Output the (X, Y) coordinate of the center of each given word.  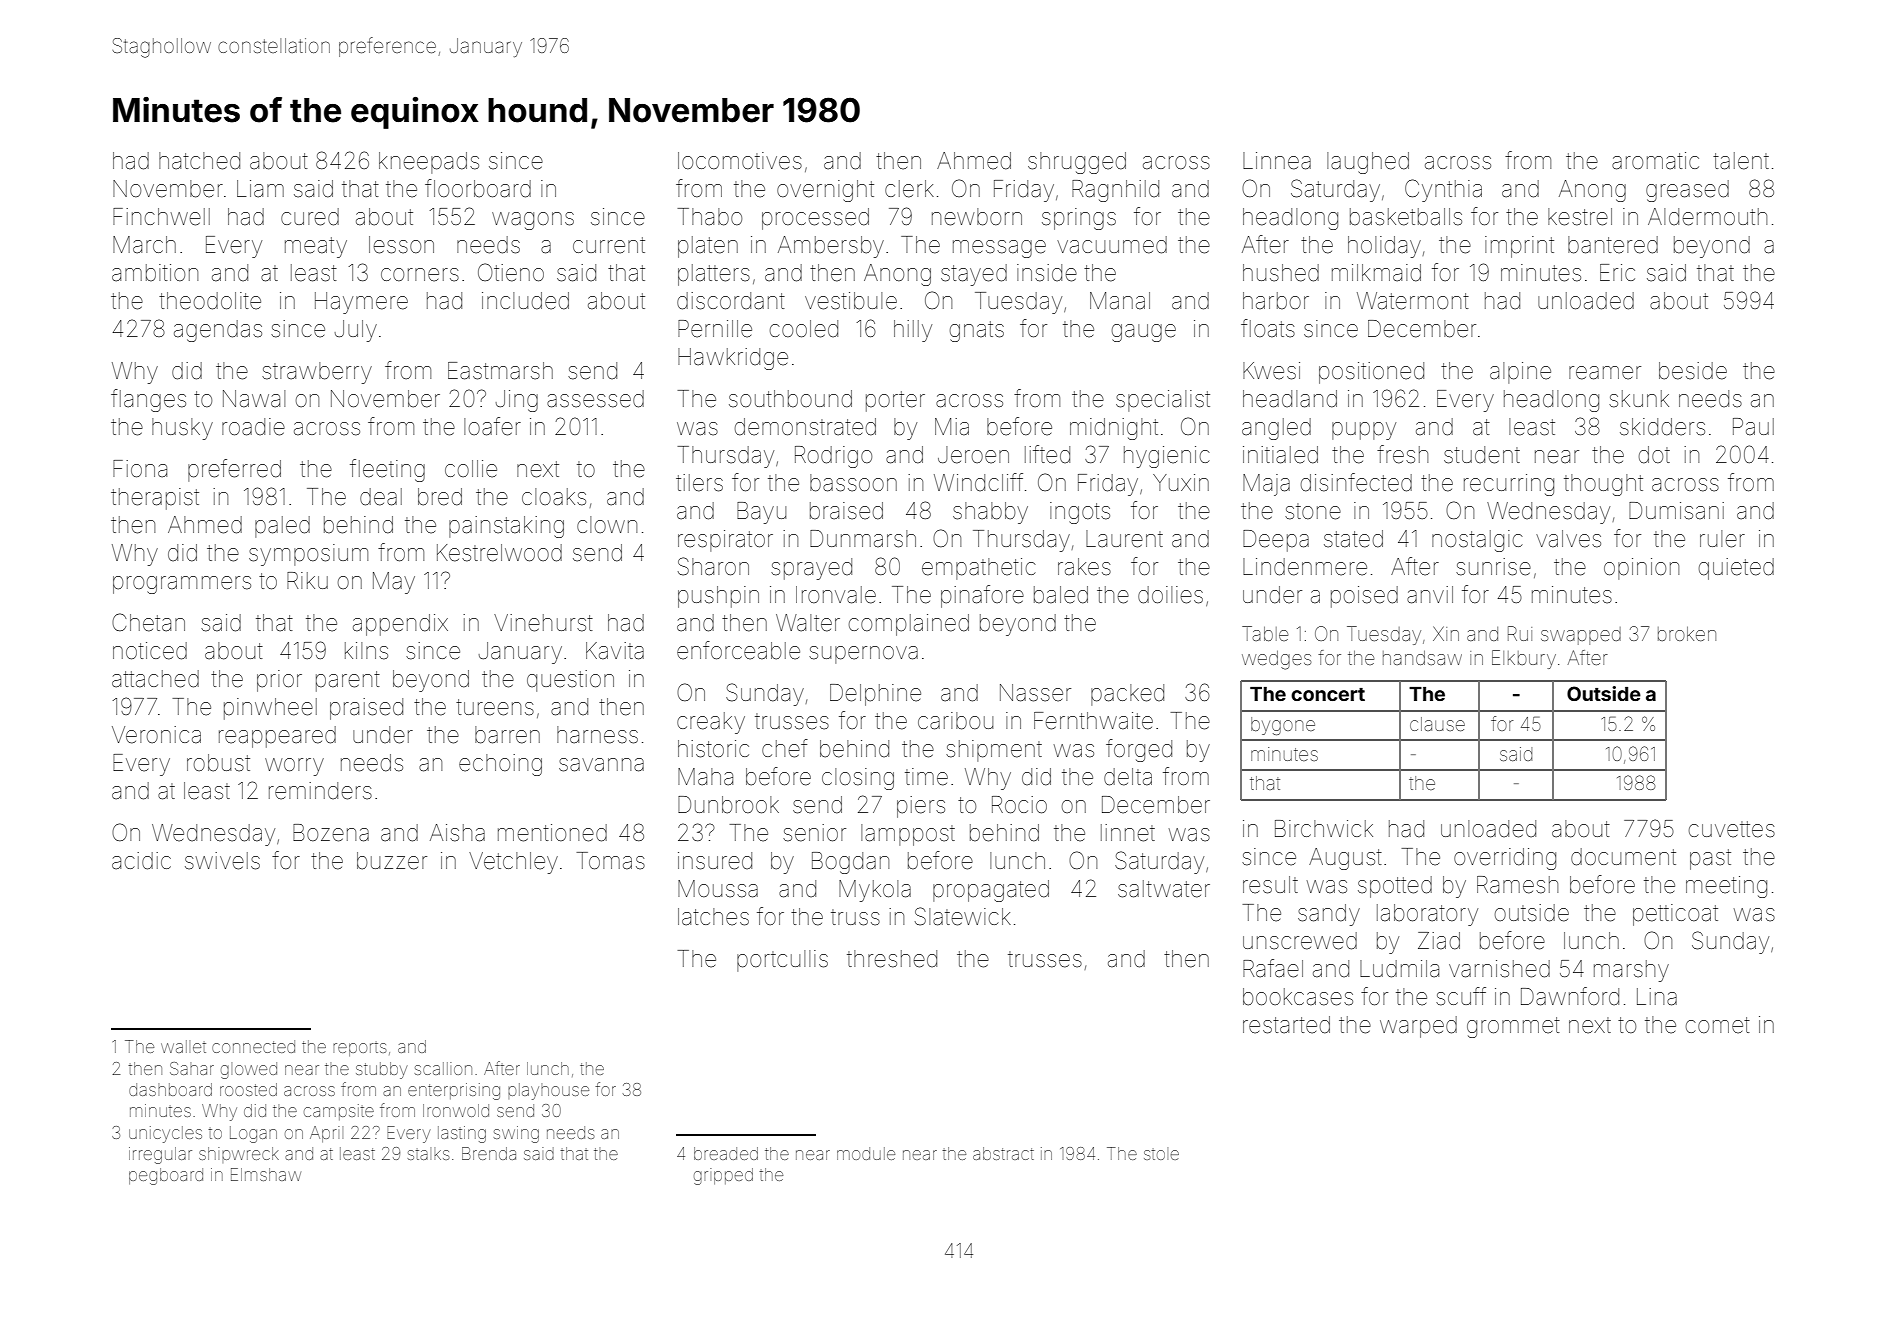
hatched (199, 161)
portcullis (782, 961)
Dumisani (1676, 511)
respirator (725, 541)
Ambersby (831, 247)
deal (381, 497)
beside (1693, 371)
